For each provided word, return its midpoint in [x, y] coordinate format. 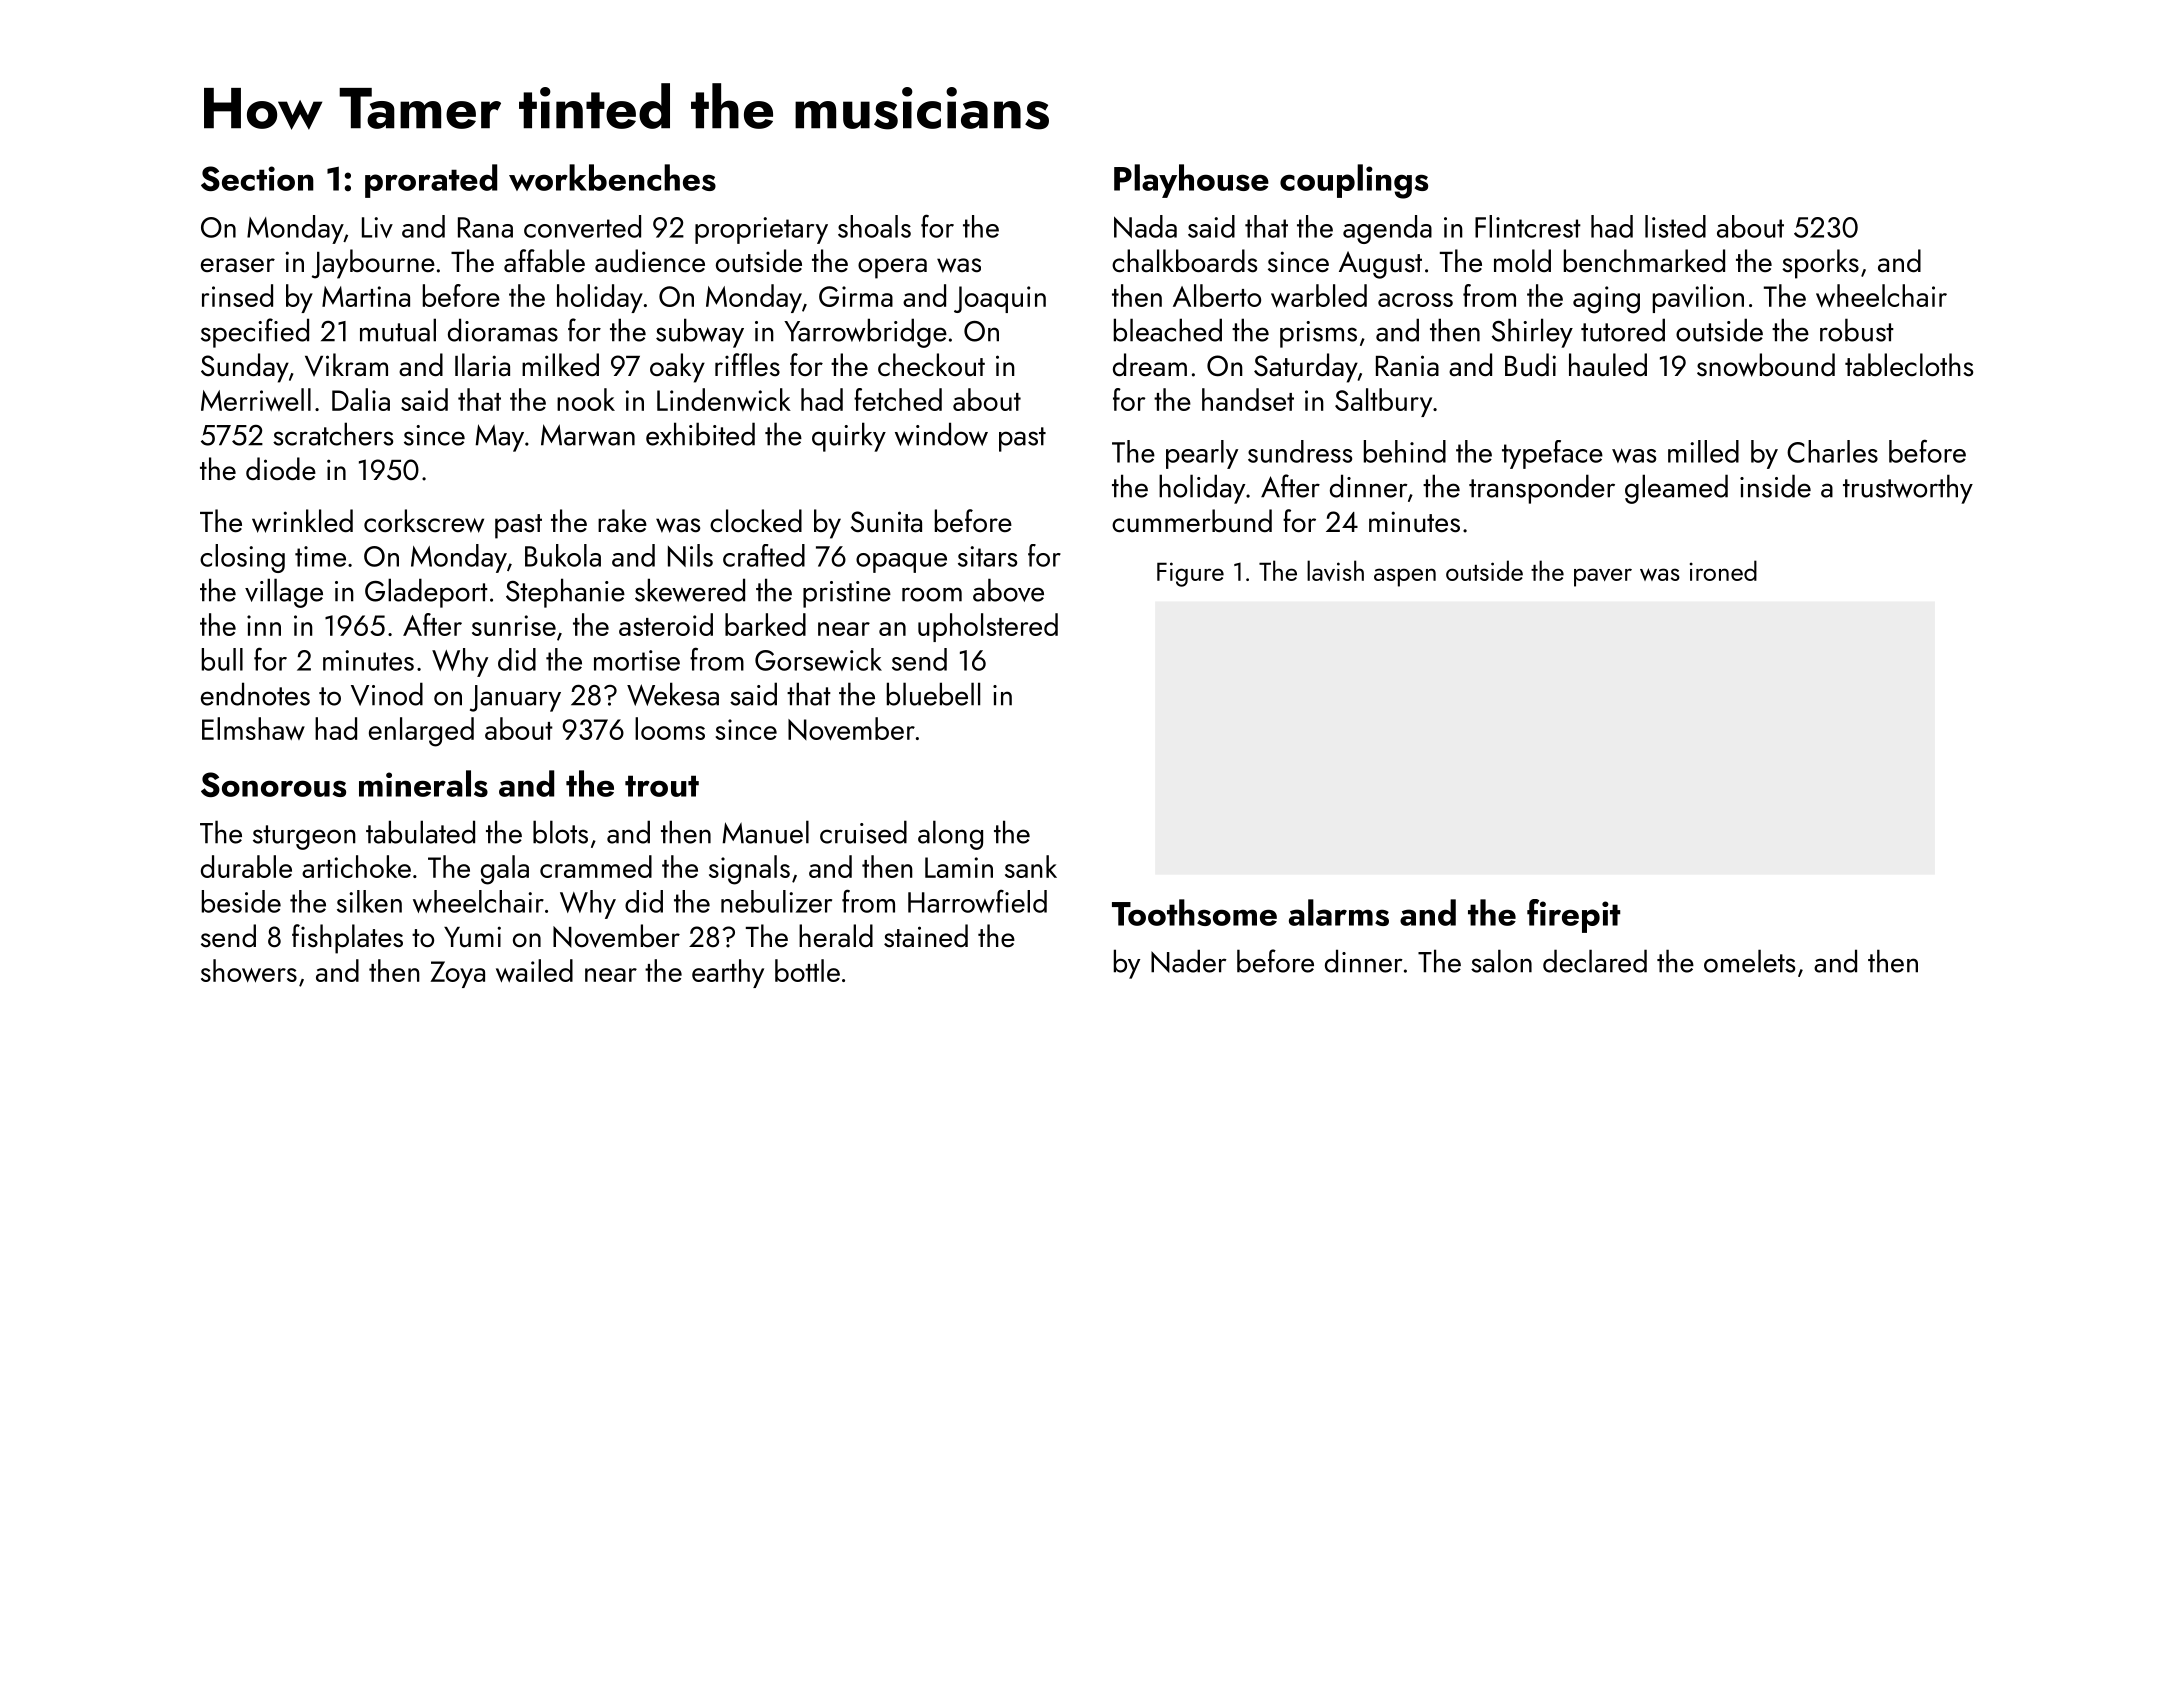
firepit [1573, 916]
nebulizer [776, 901]
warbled [1319, 295]
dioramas [503, 330]
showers [249, 970]
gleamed [1676, 489]
